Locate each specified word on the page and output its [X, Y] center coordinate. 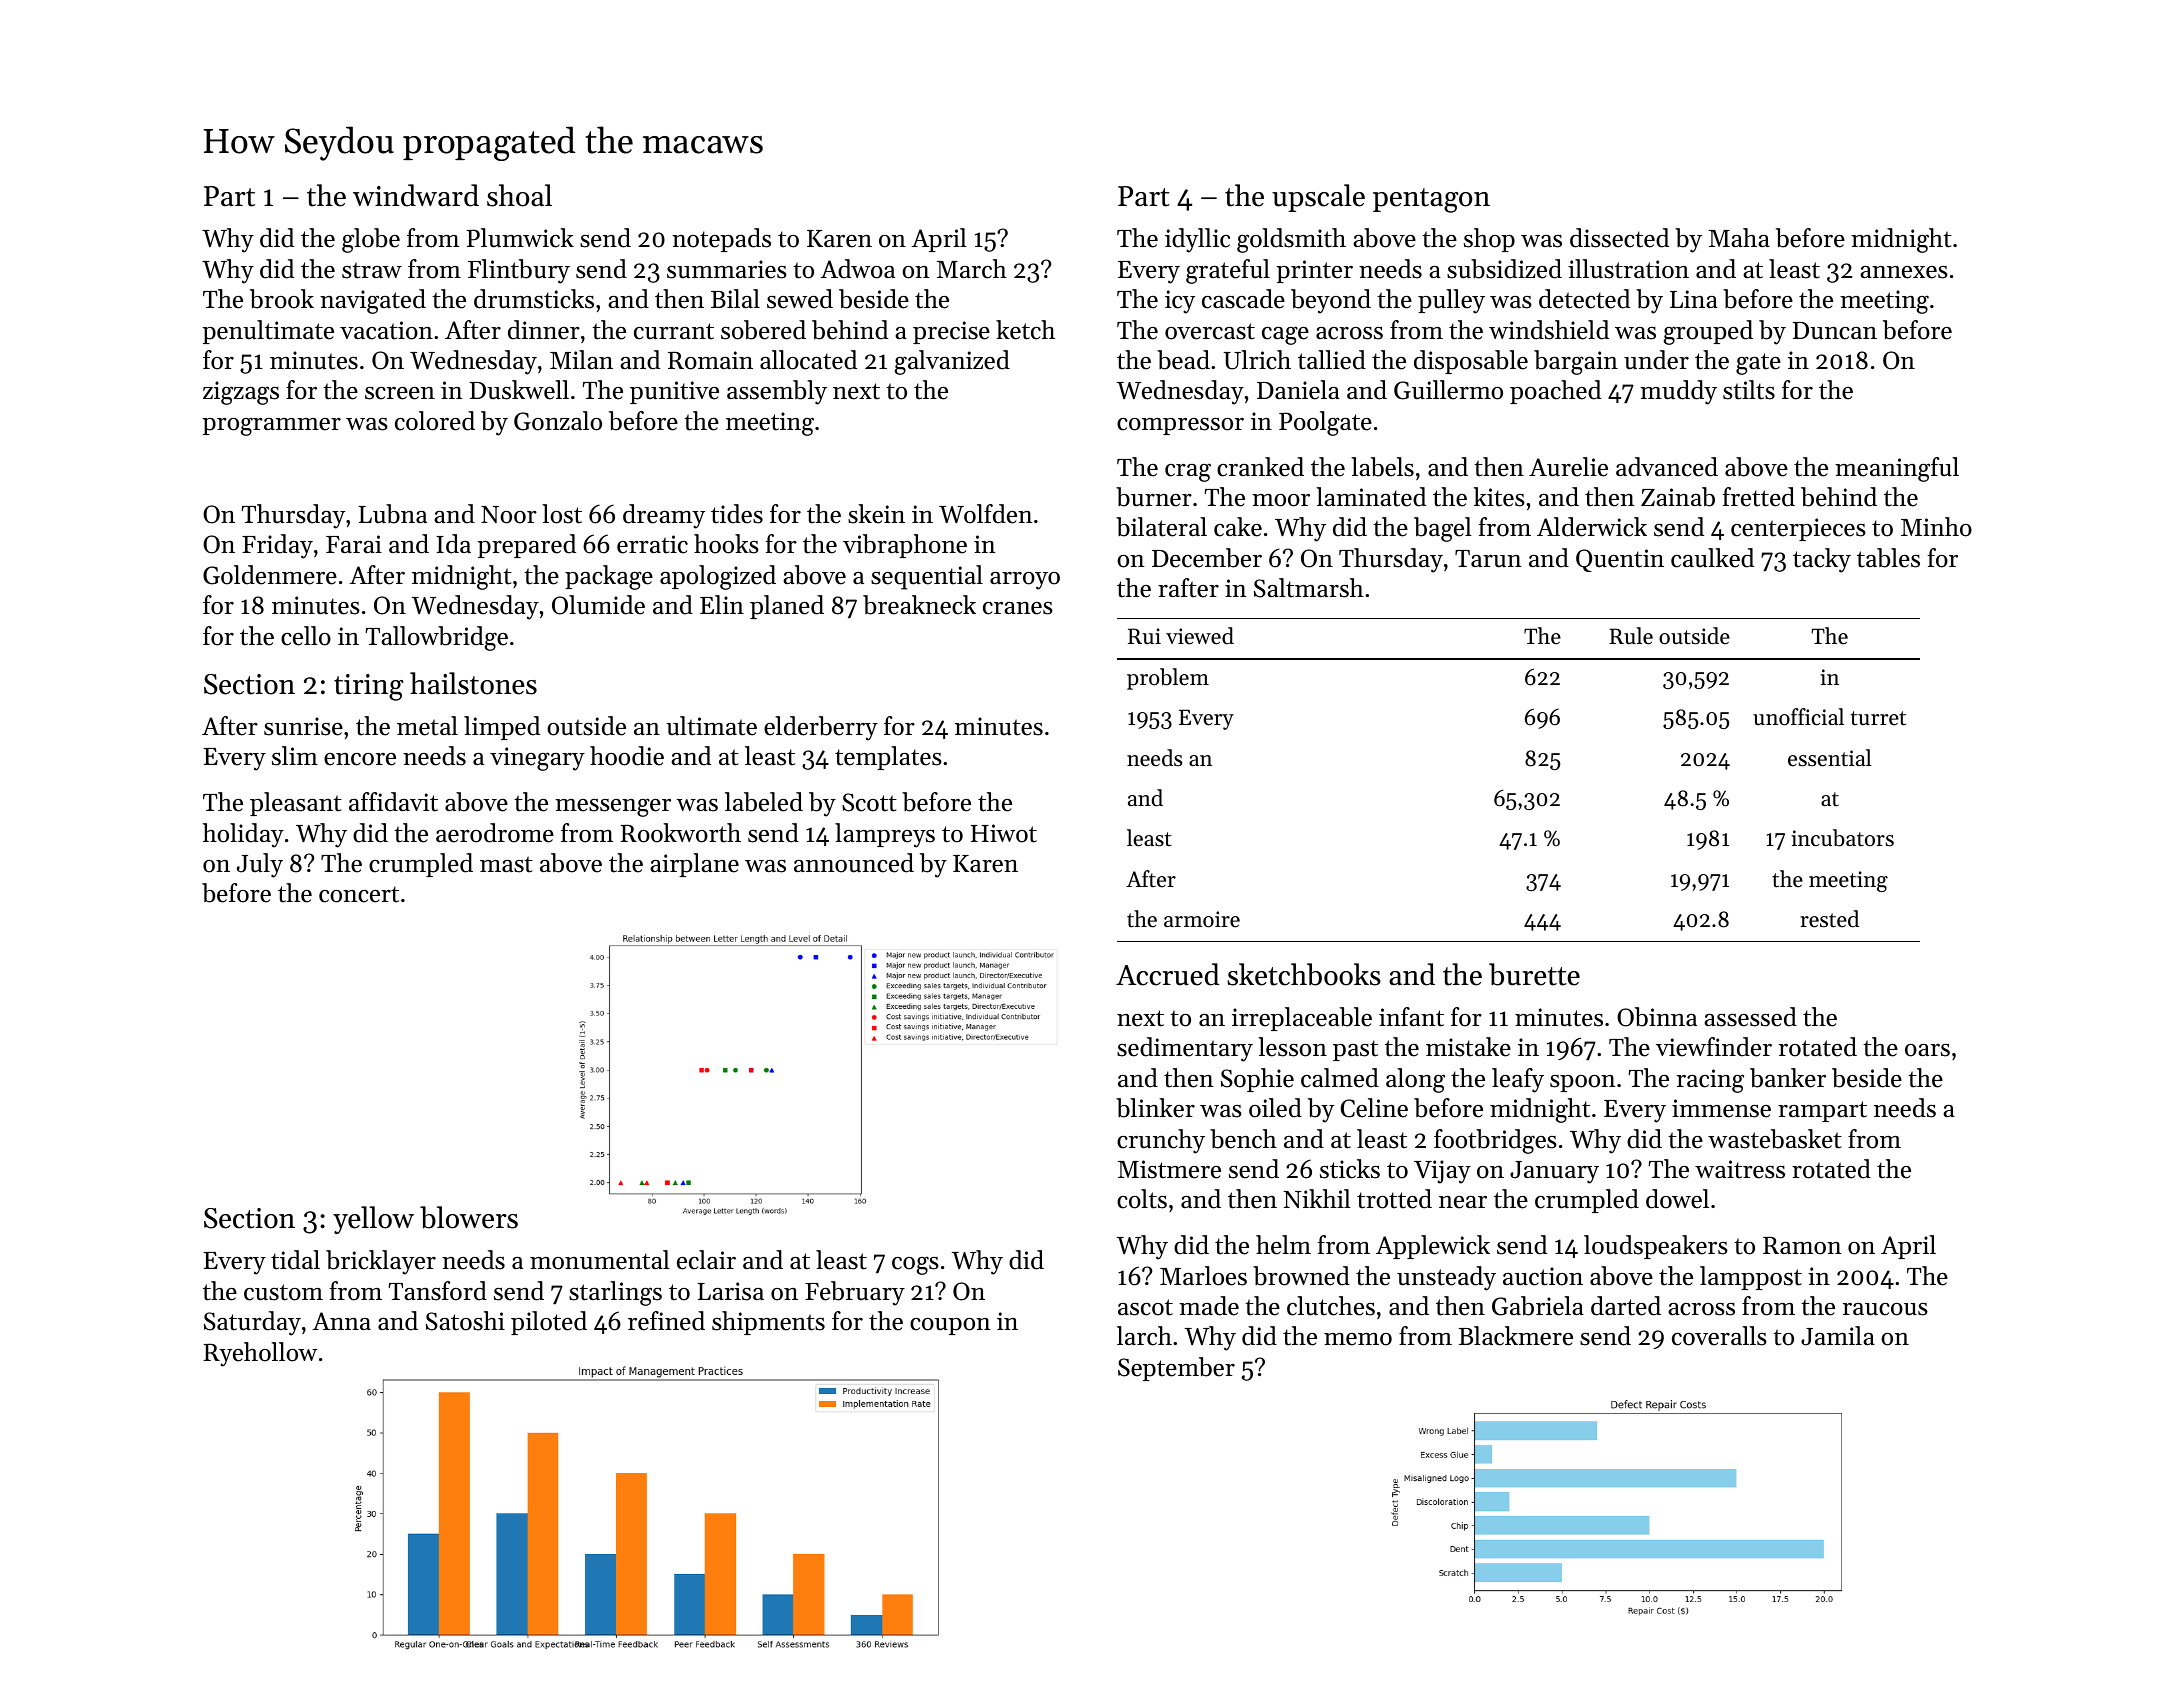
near [1463, 1202]
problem [1168, 679]
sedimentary [1185, 1049]
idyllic [1197, 240]
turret [1878, 718]
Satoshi [465, 1321]
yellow [373, 1220]
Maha [1739, 237]
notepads [721, 240]
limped [502, 728]
